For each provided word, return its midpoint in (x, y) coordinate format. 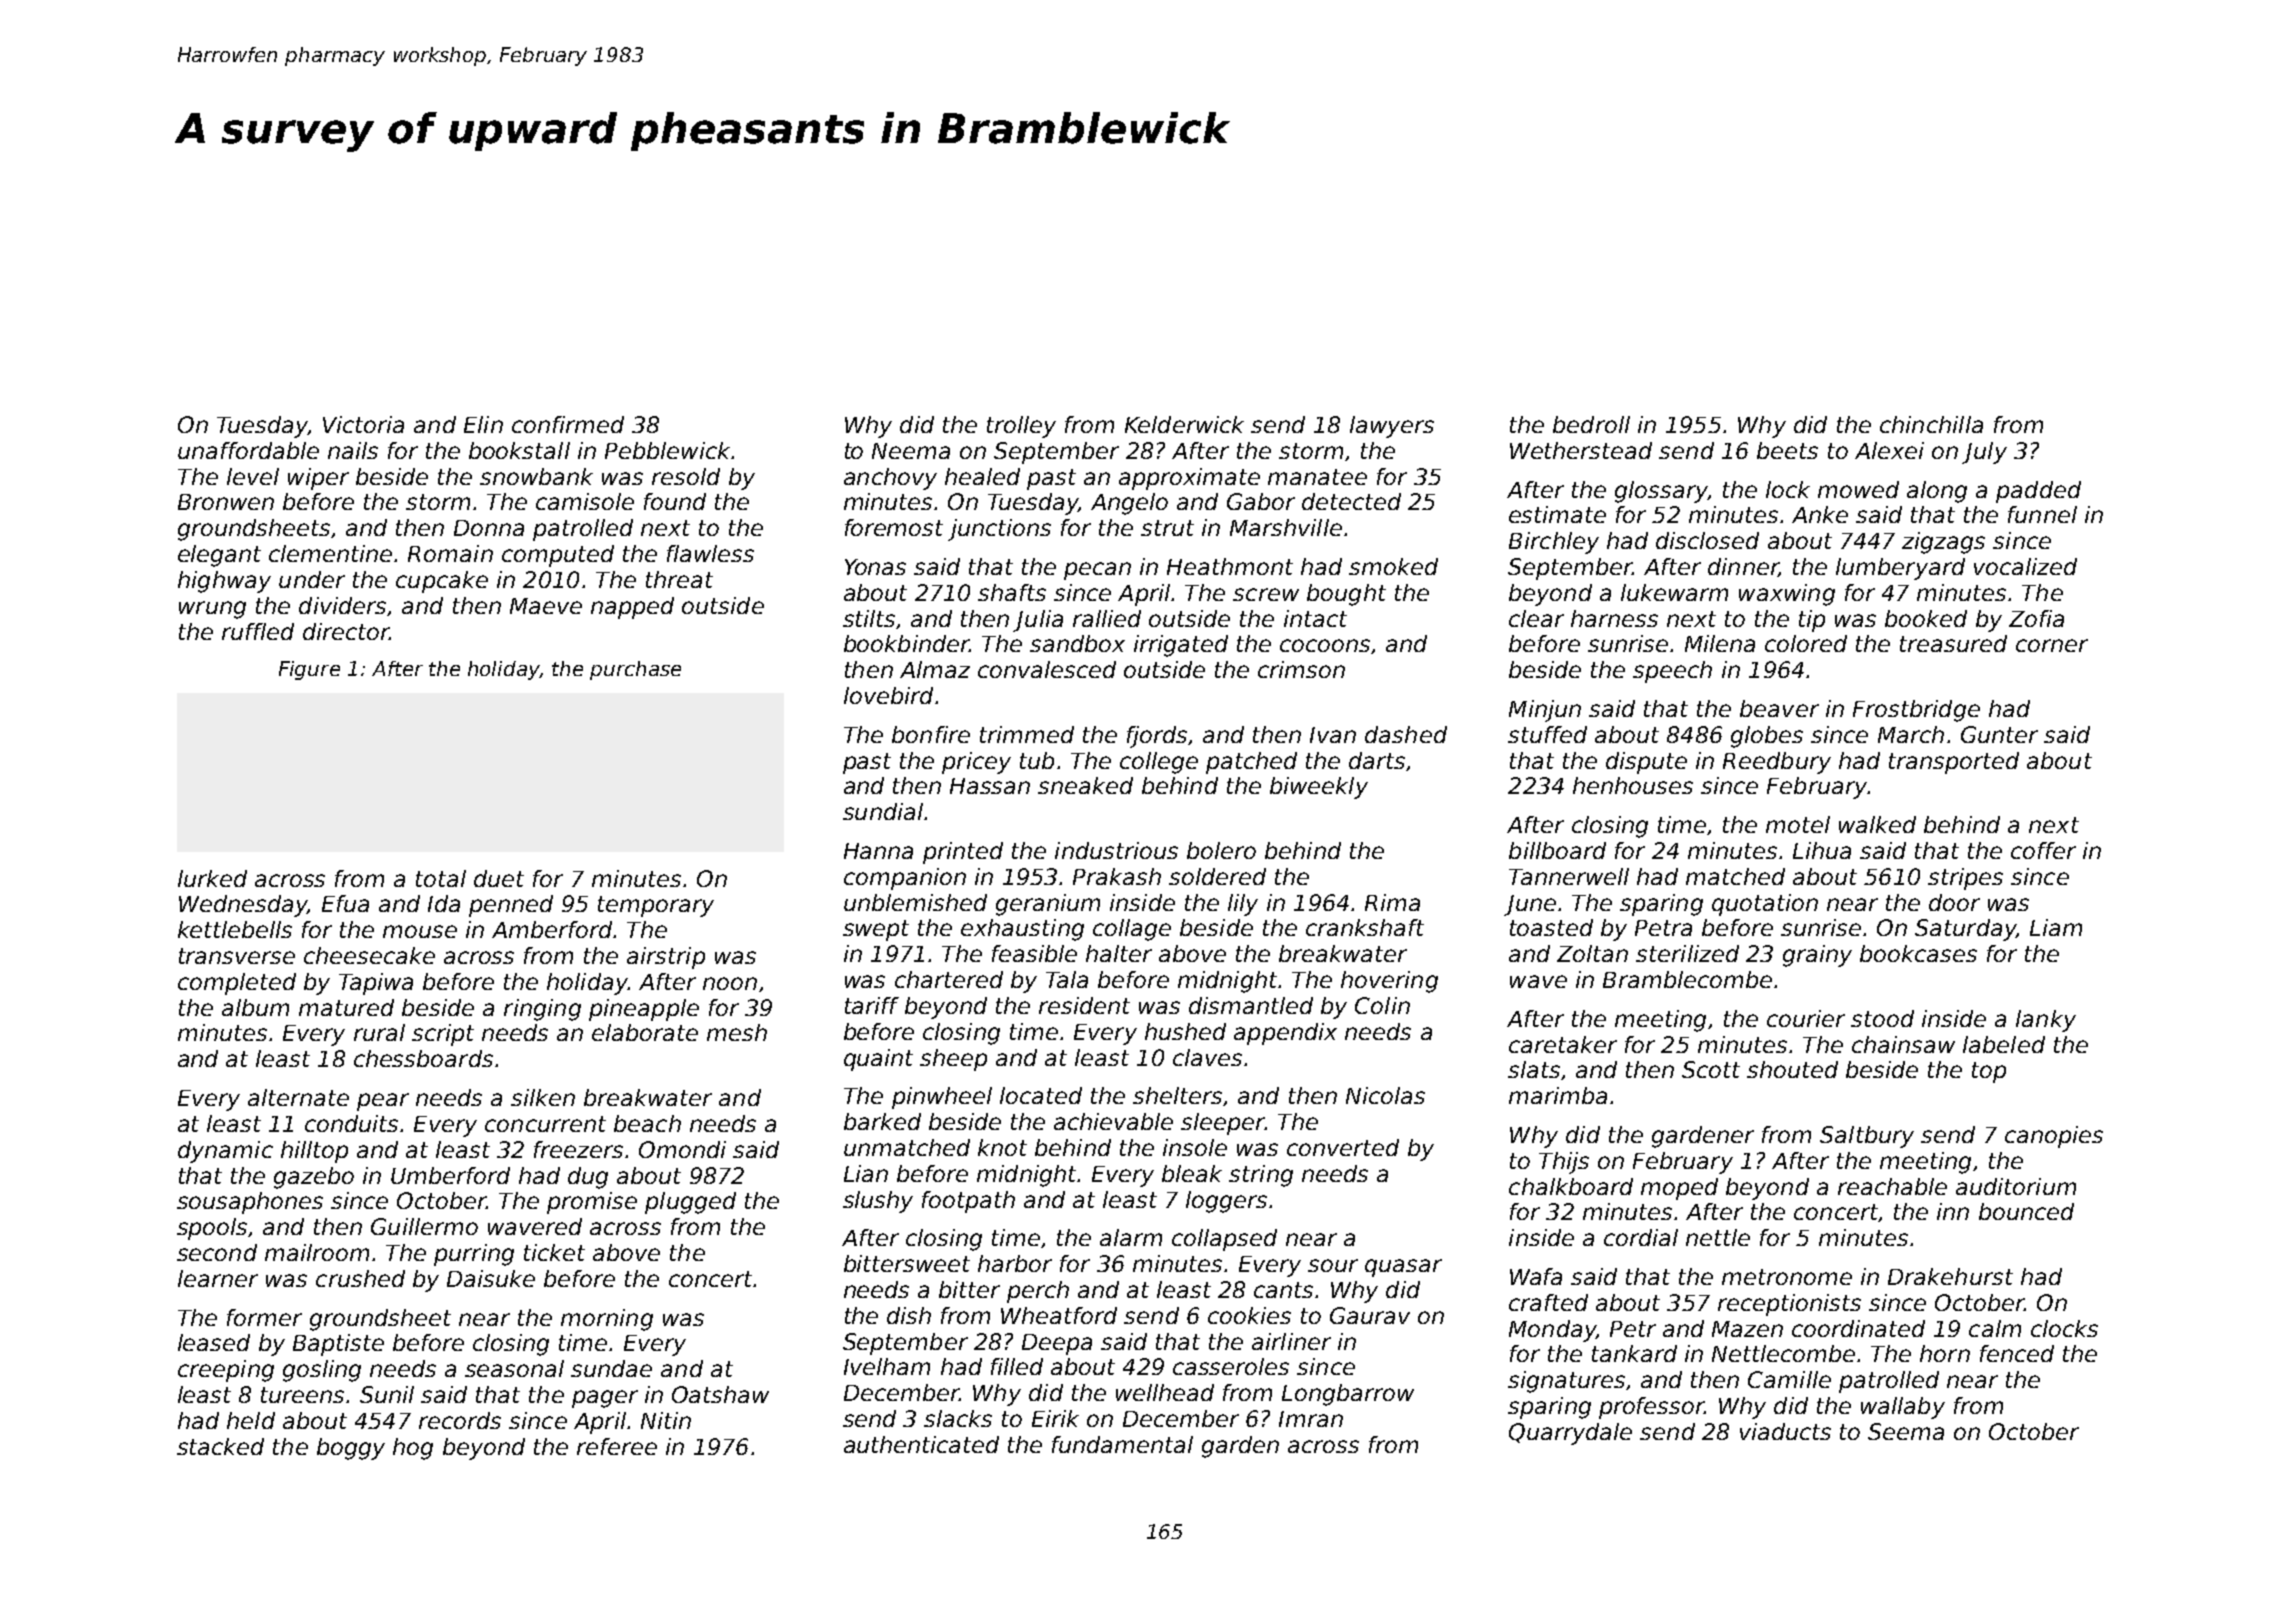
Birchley (1554, 543)
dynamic (225, 1152)
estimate (1557, 514)
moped (1679, 1189)
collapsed (1224, 1240)
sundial (883, 811)
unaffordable (248, 450)
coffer (2043, 850)
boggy (351, 1449)
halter (1119, 953)
